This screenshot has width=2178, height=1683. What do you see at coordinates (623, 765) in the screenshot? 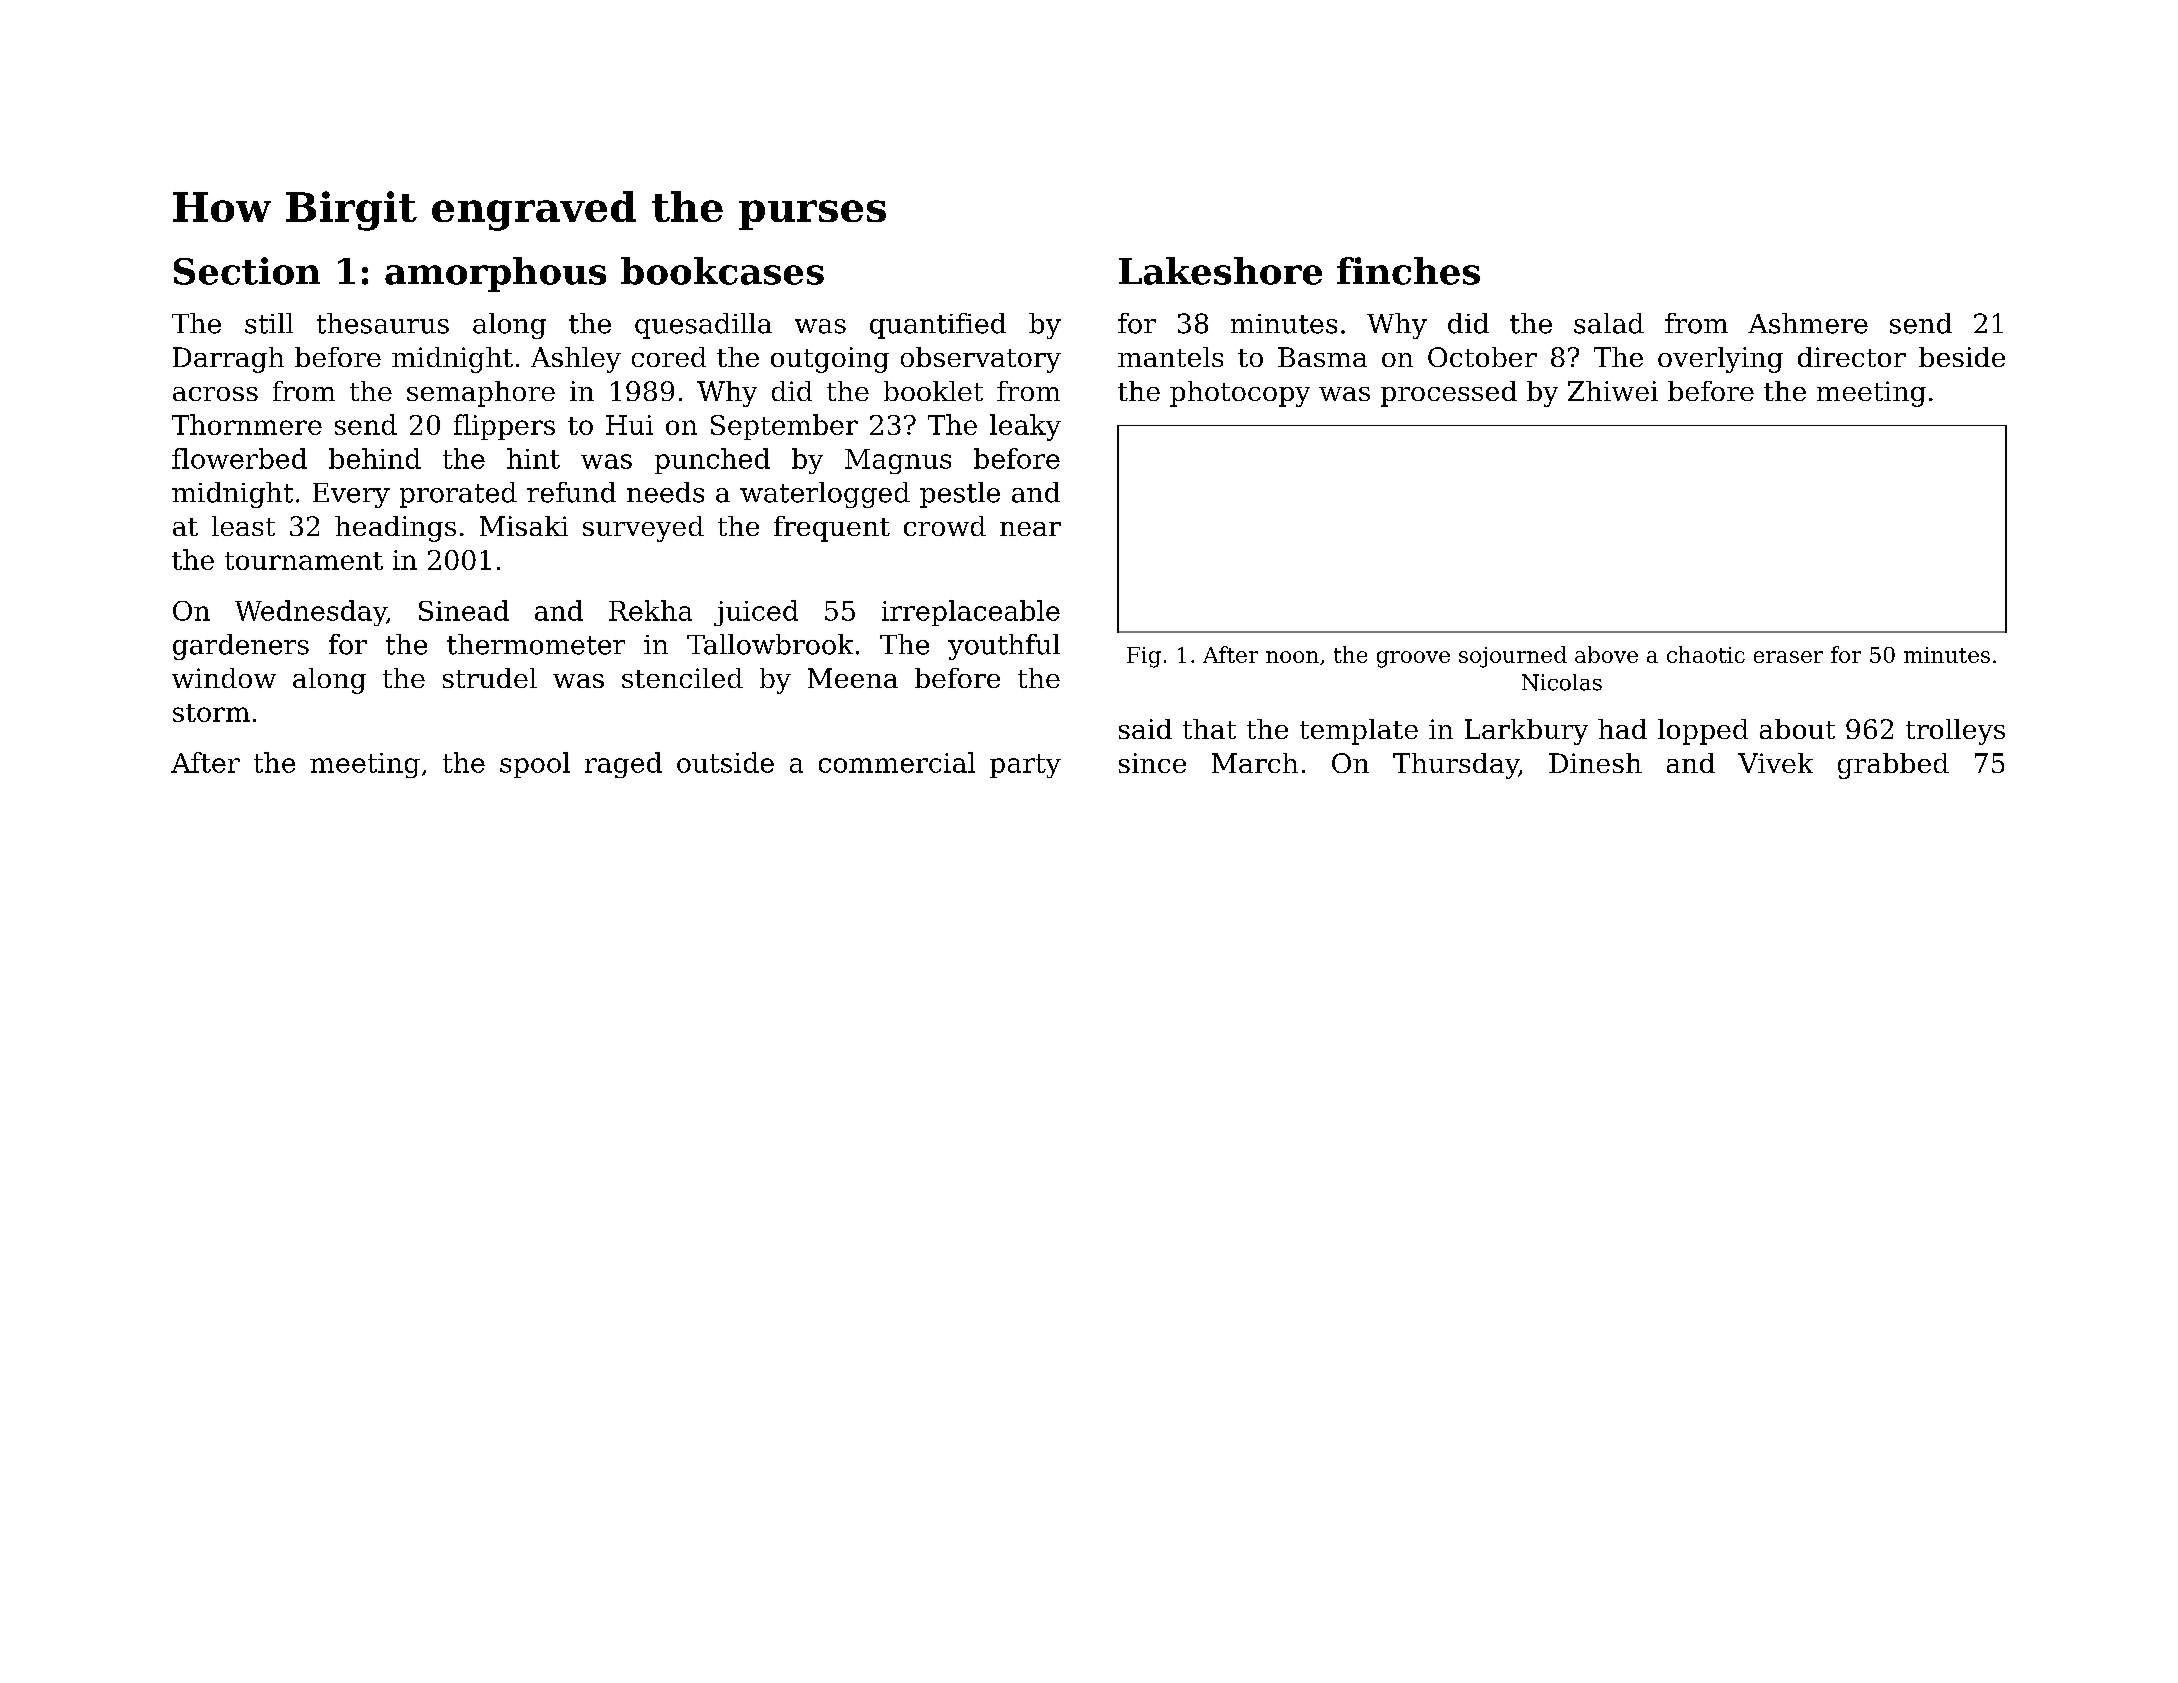
I see `raged` at bounding box center [623, 765].
